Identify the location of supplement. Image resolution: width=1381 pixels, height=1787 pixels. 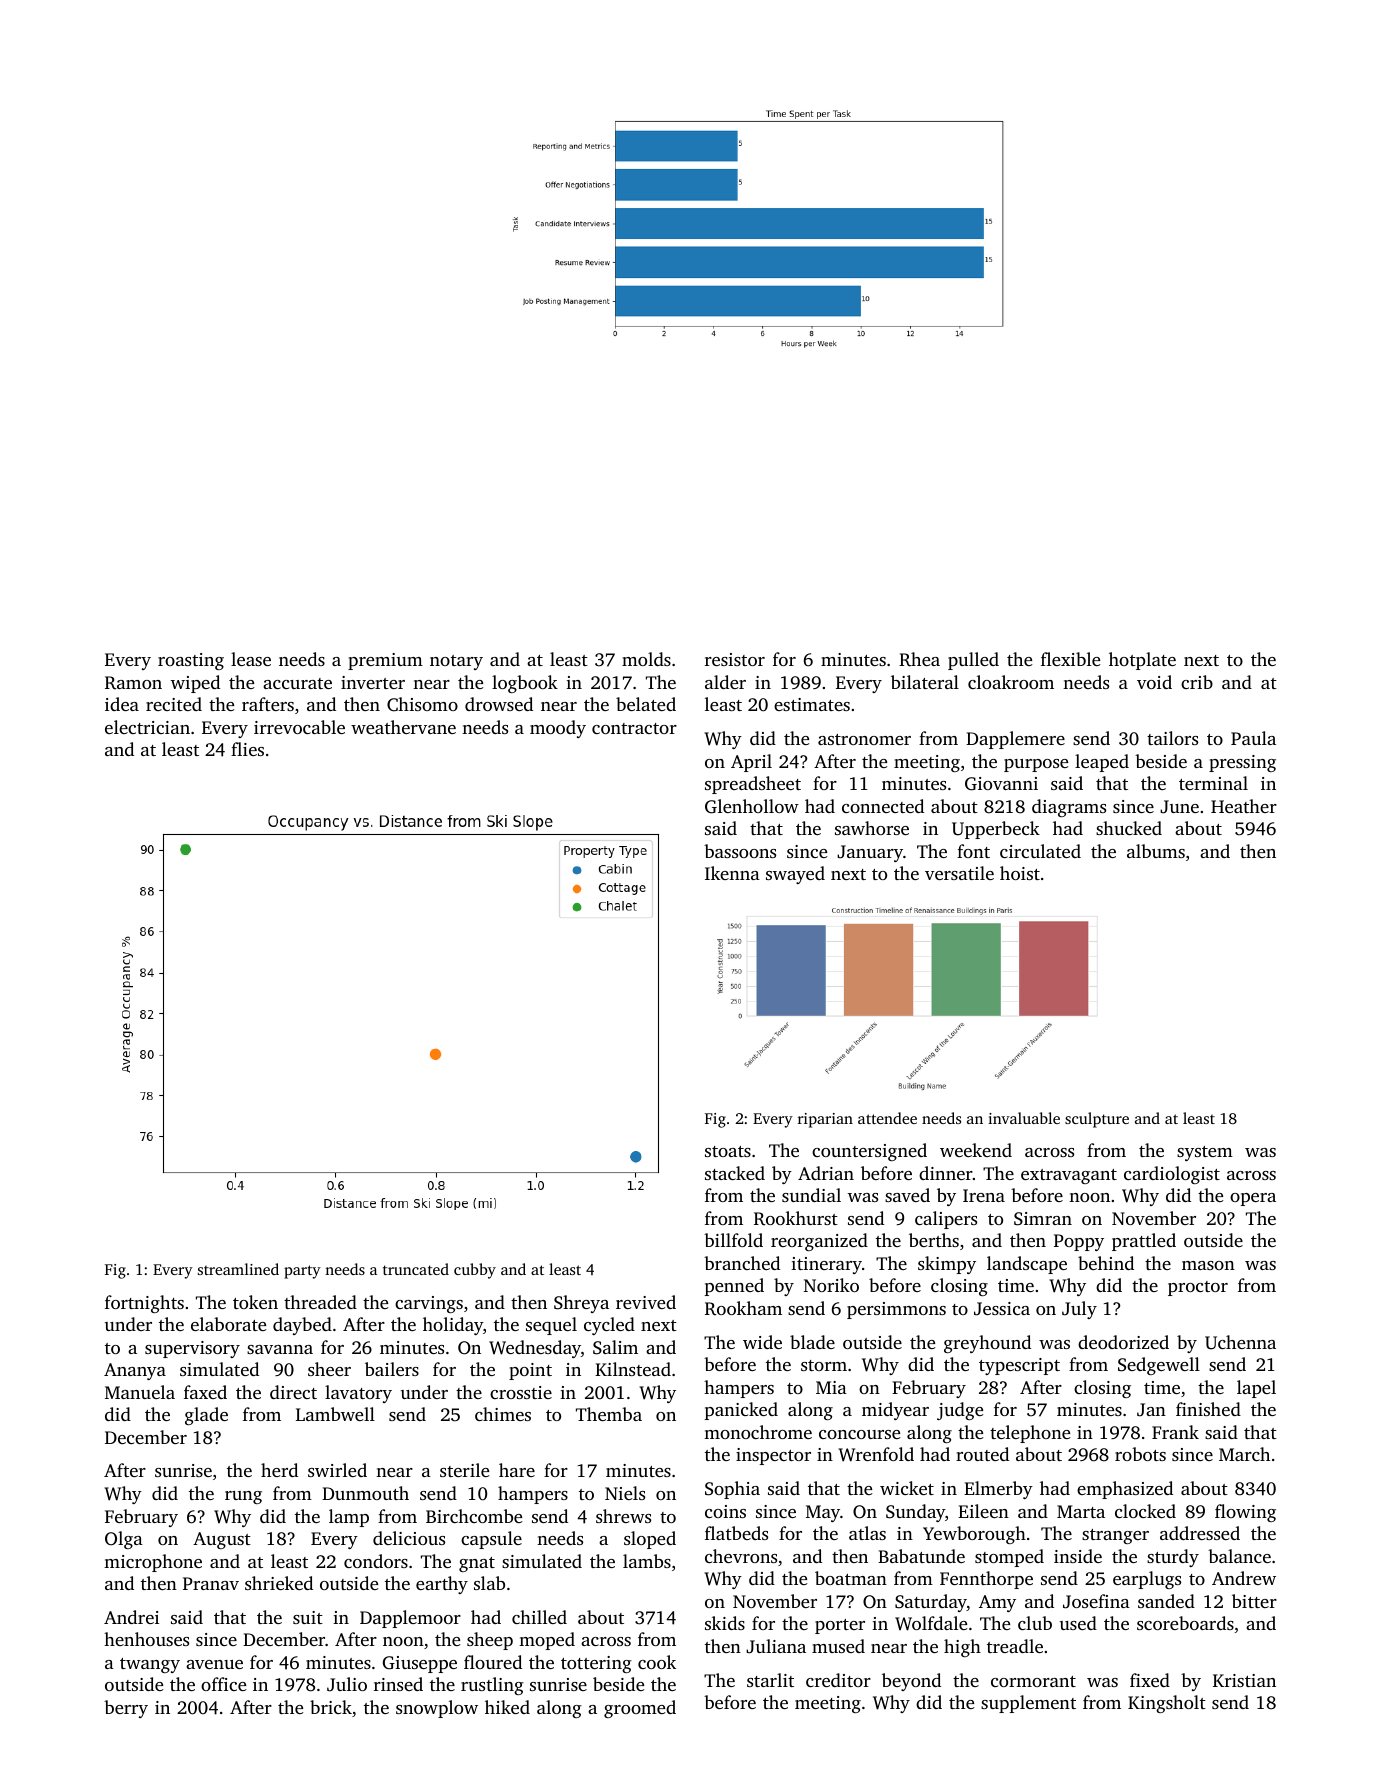
(1028, 1704).
